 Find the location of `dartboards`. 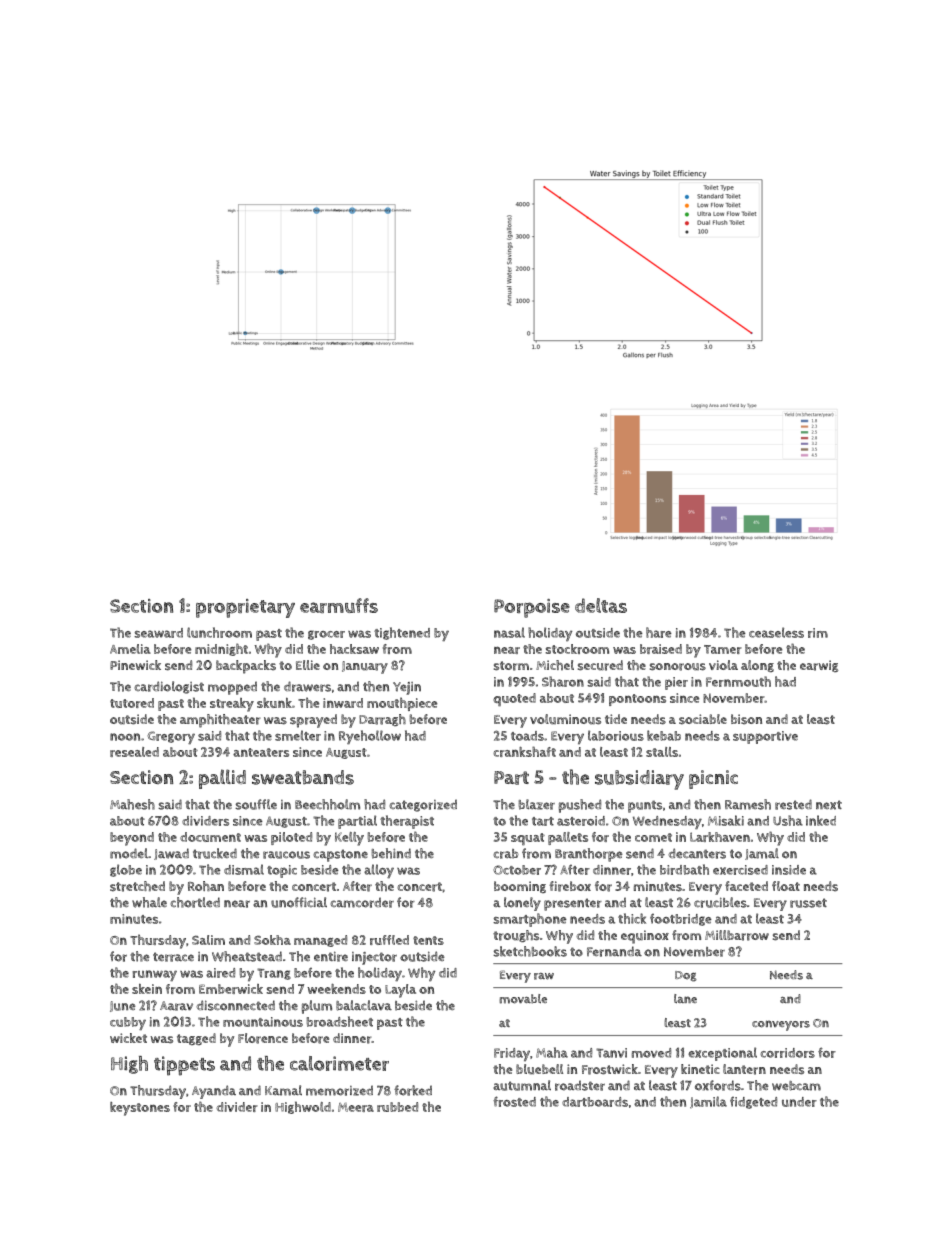

dartboards is located at coordinates (595, 1102).
